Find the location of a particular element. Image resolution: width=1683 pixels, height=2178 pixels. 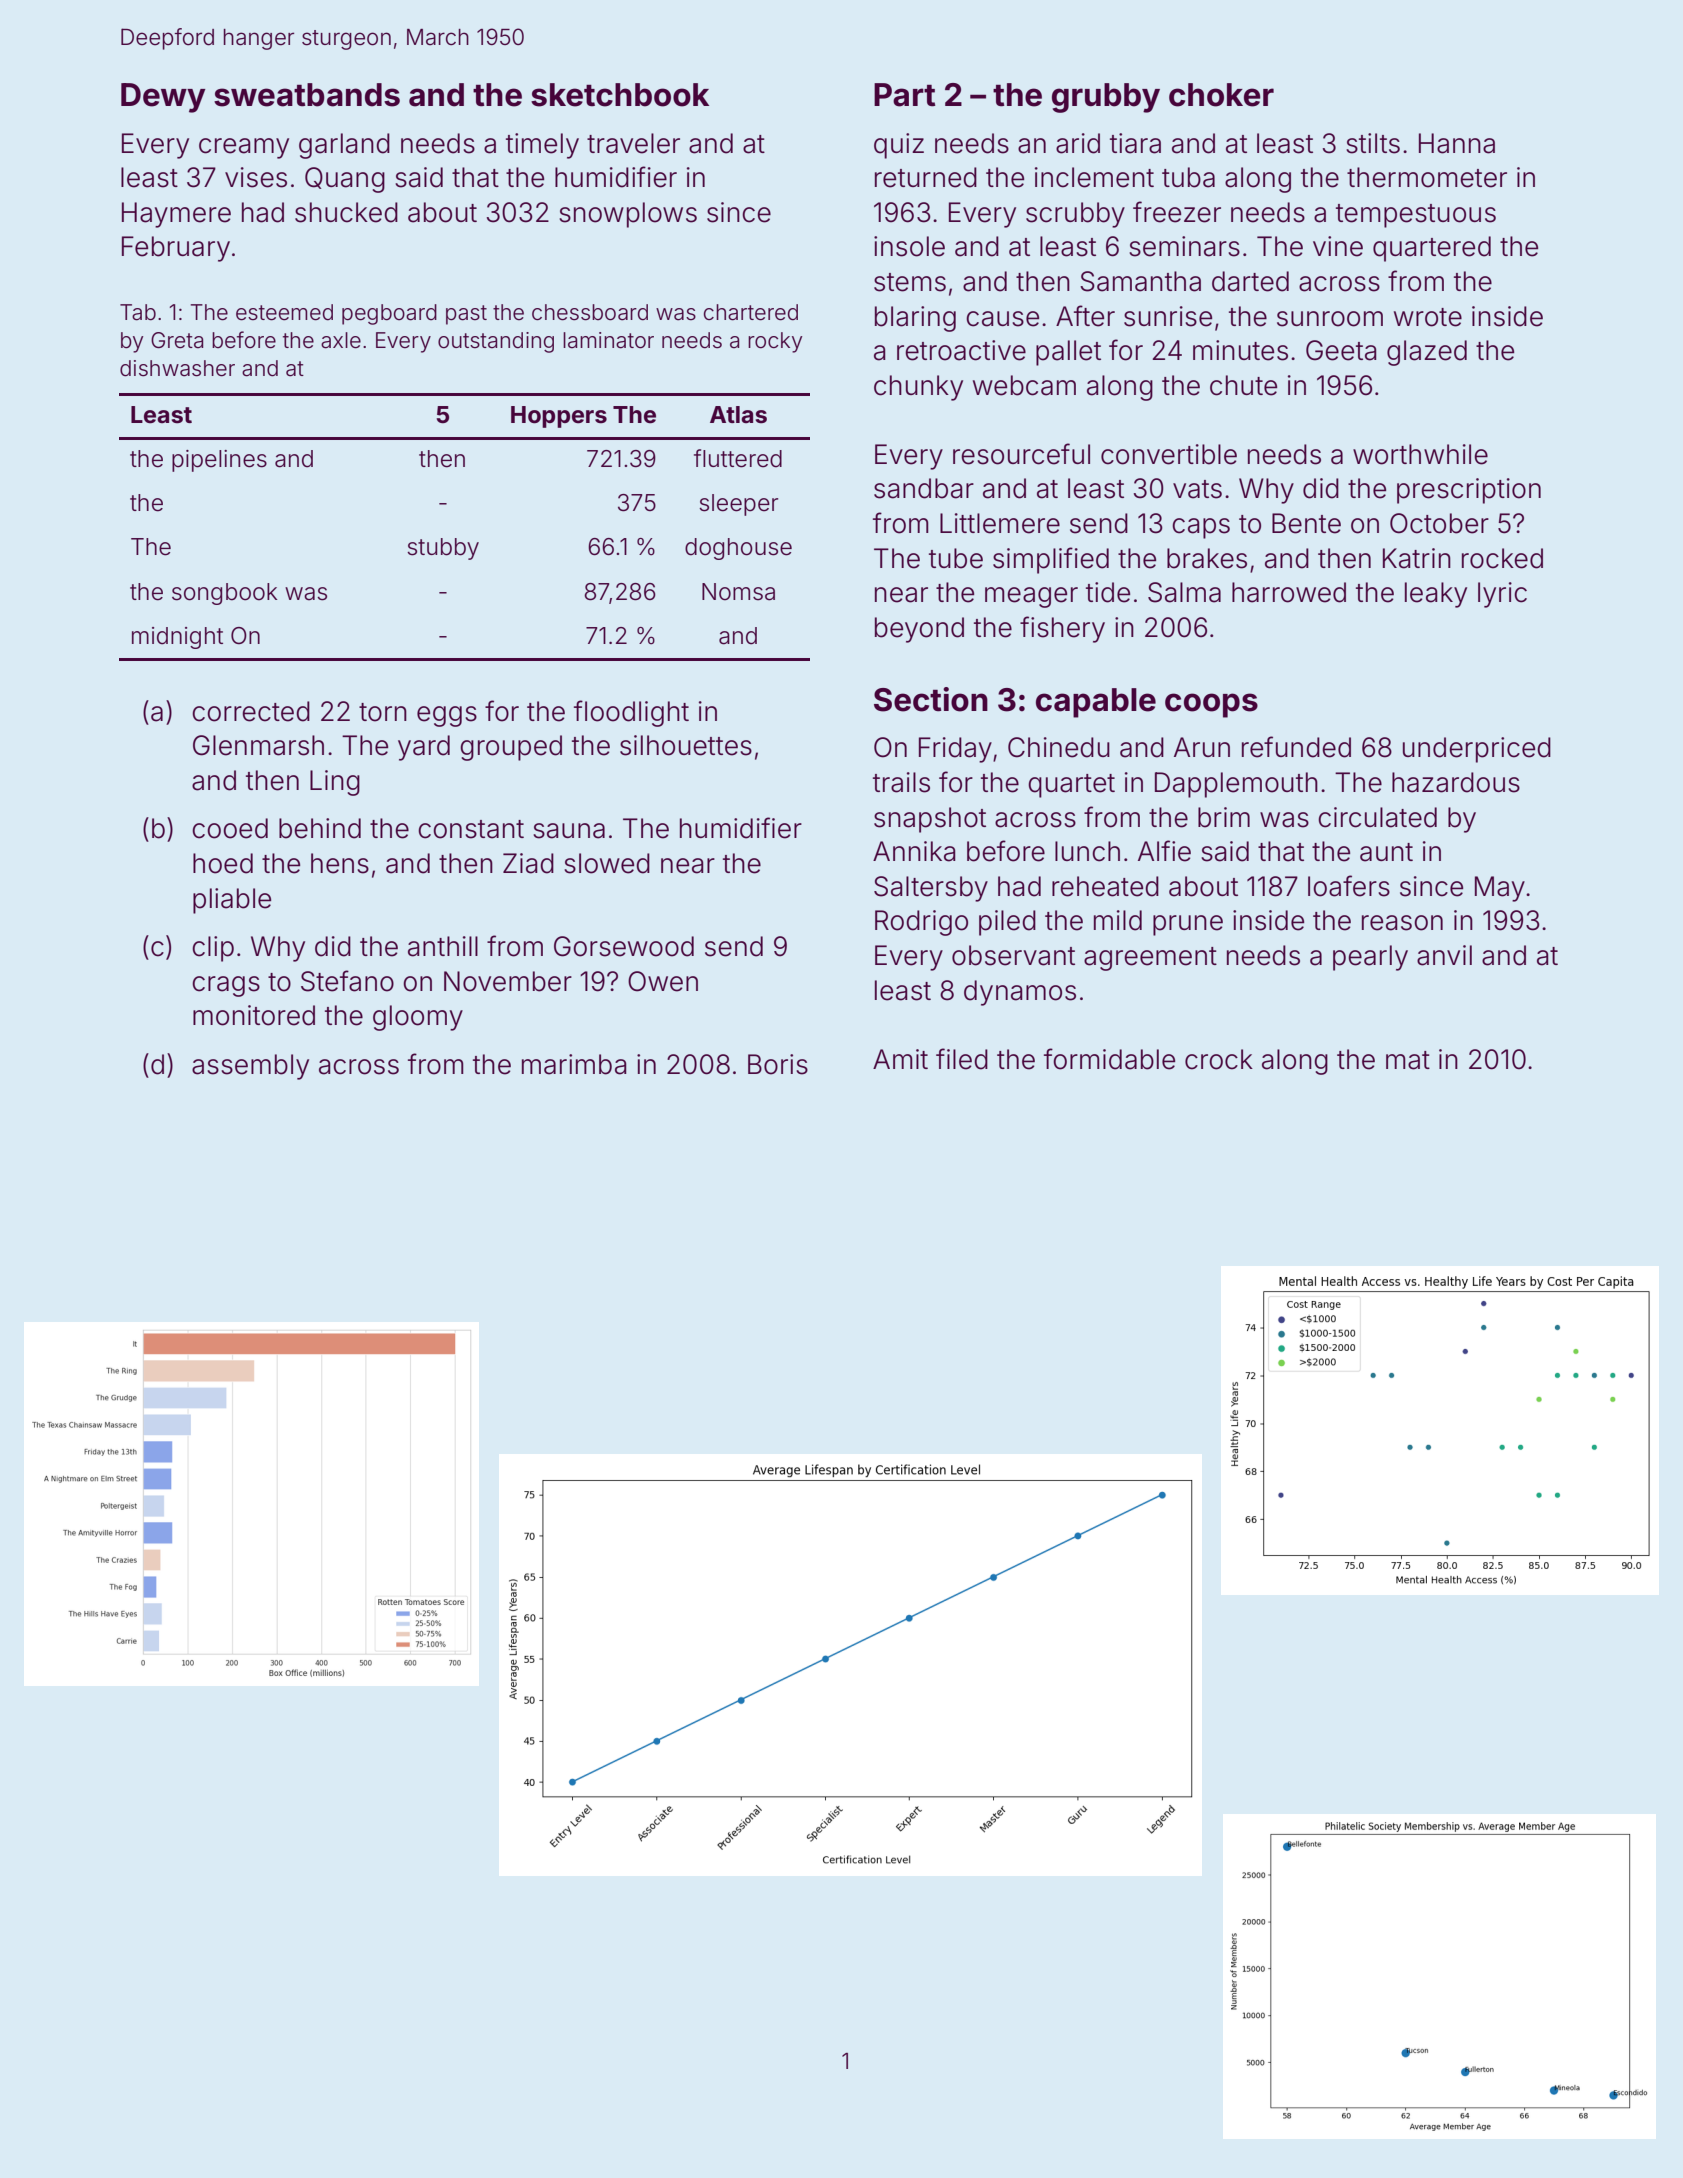

inclement is located at coordinates (1094, 177).
